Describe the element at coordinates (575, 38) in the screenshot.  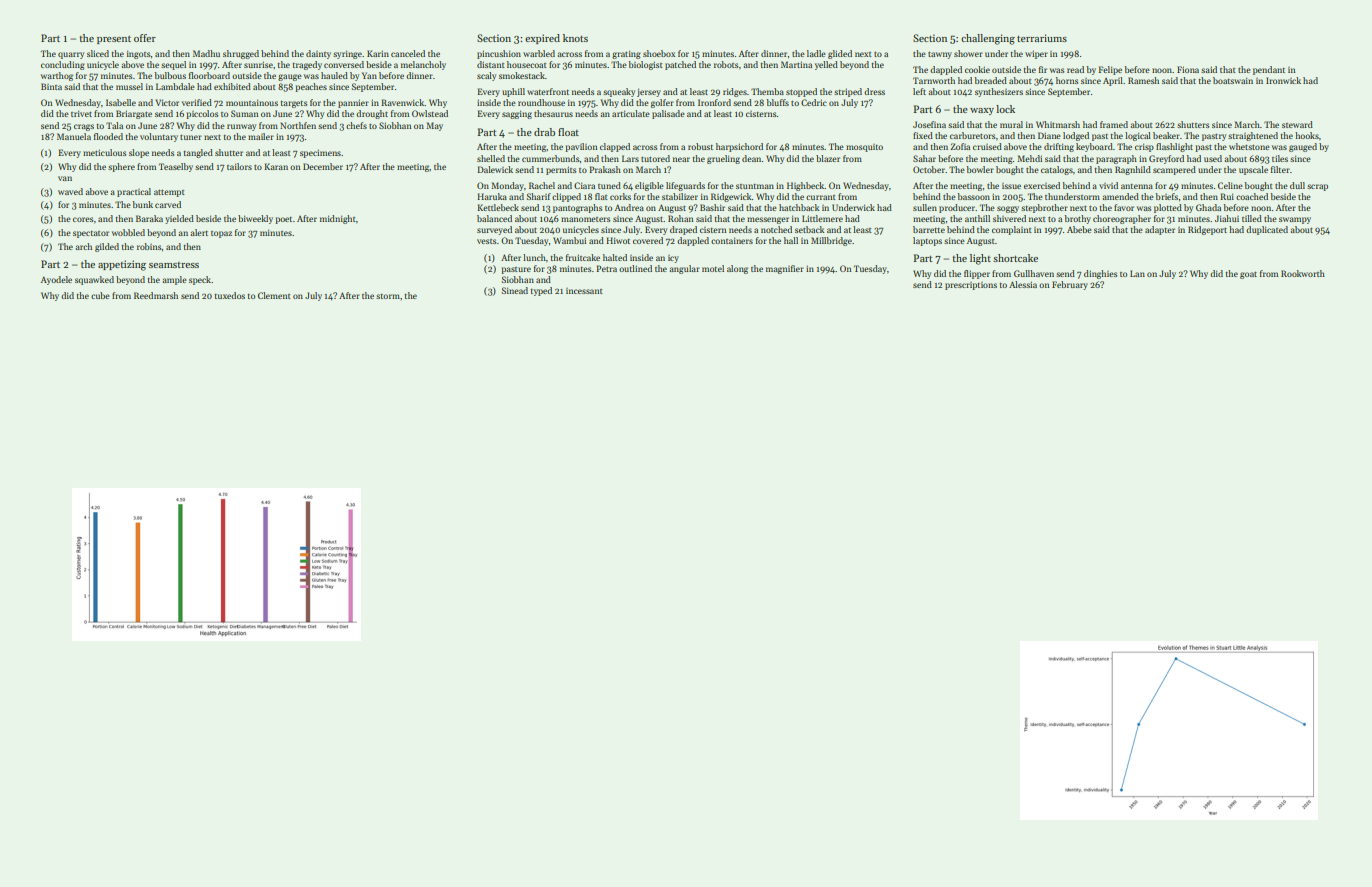
I see `knots` at that location.
